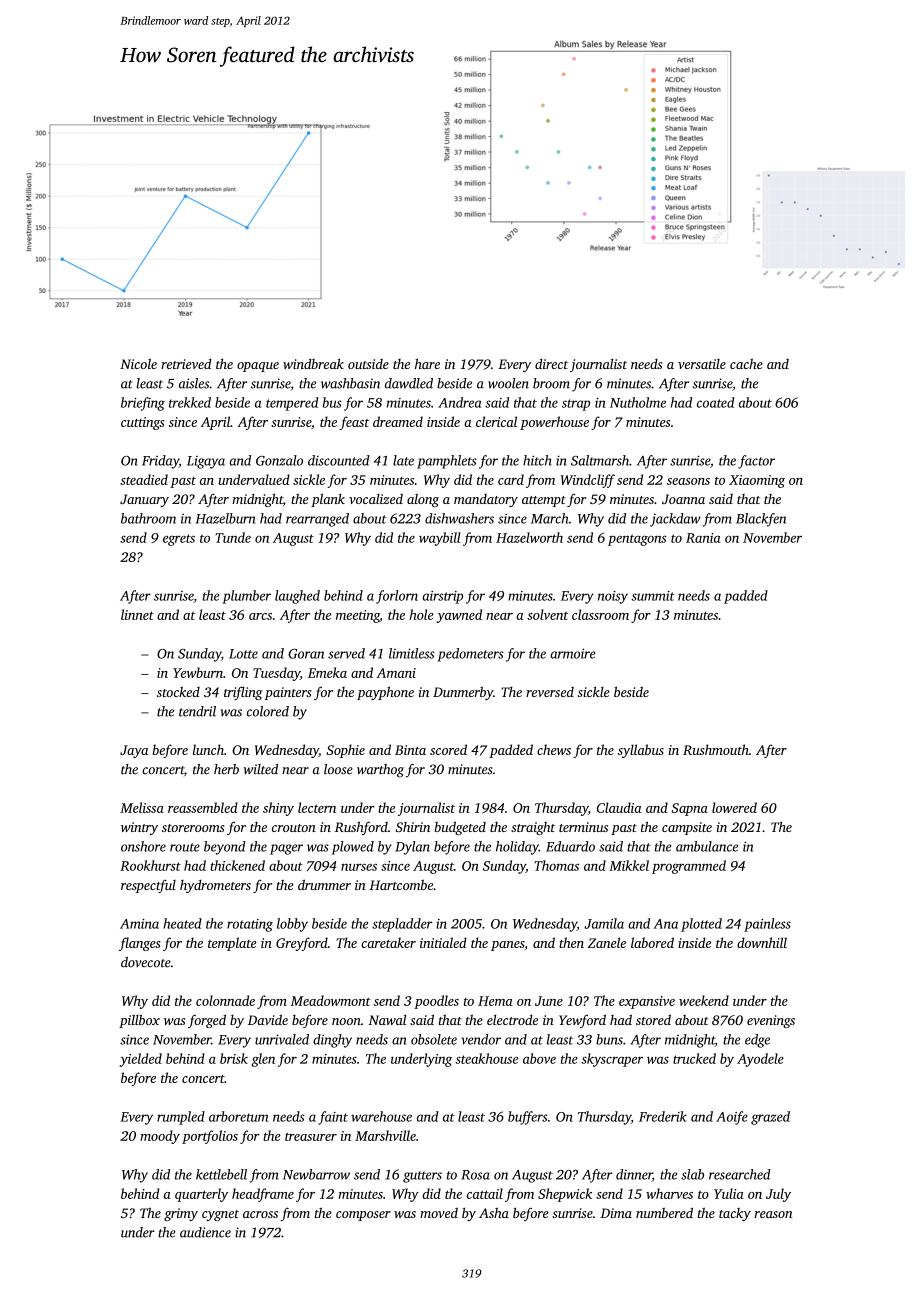 The image size is (924, 1308). What do you see at coordinates (702, 364) in the screenshot?
I see `versatile` at bounding box center [702, 364].
